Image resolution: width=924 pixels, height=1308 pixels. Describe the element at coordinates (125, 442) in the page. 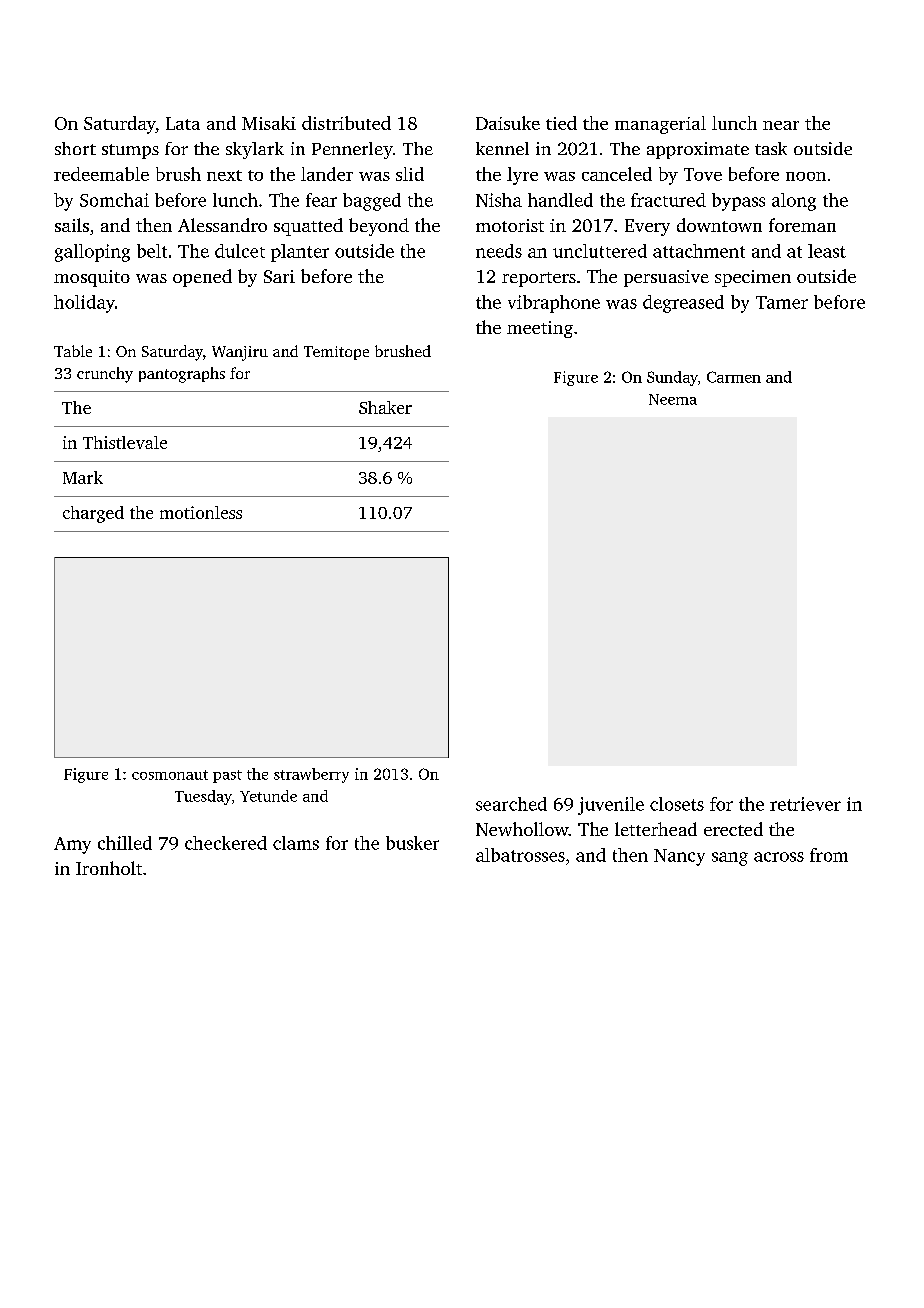

I see `Thistlevale` at that location.
